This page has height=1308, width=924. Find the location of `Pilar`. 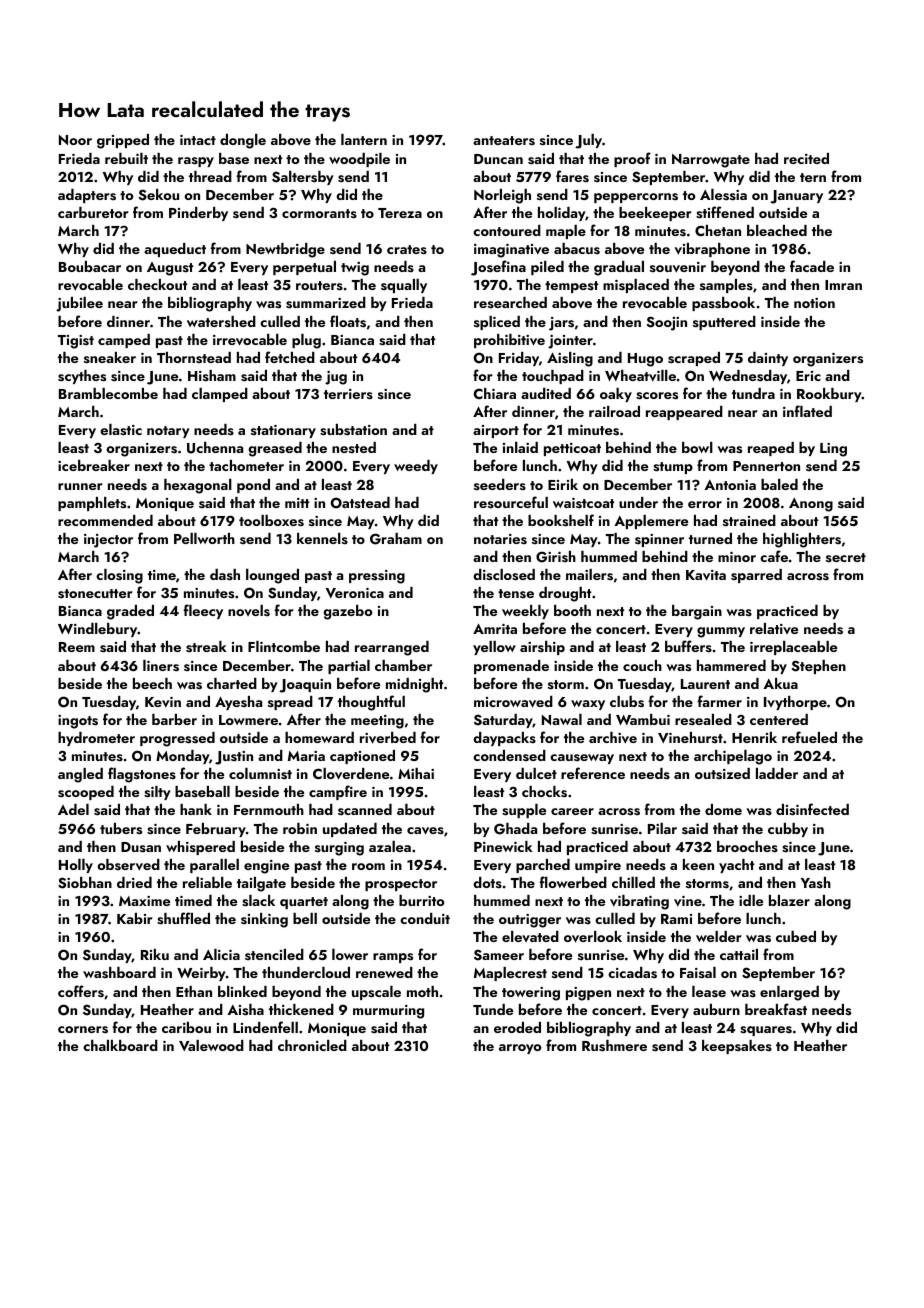

Pilar is located at coordinates (662, 828).
